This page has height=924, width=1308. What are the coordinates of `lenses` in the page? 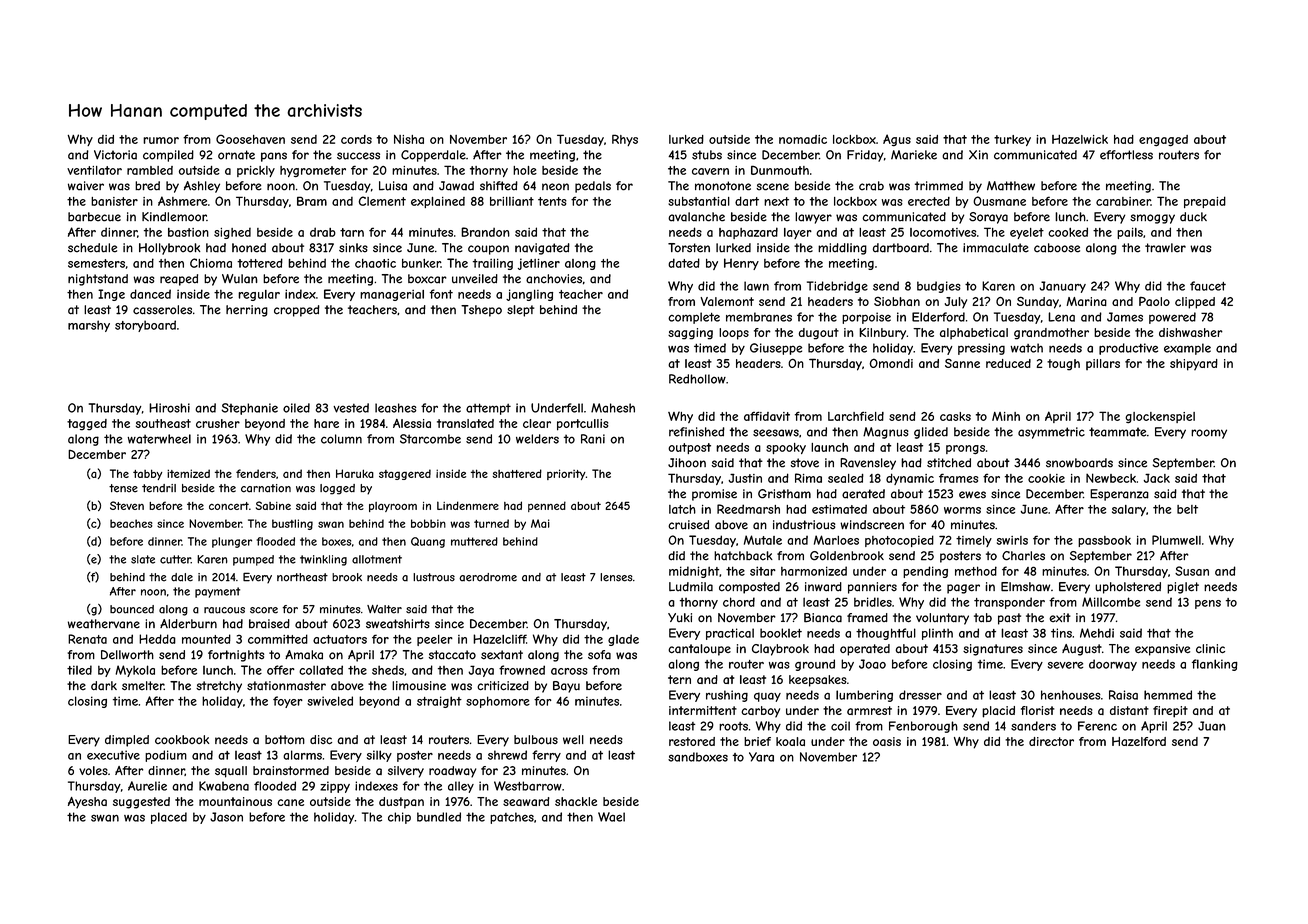 It's located at (616, 577).
